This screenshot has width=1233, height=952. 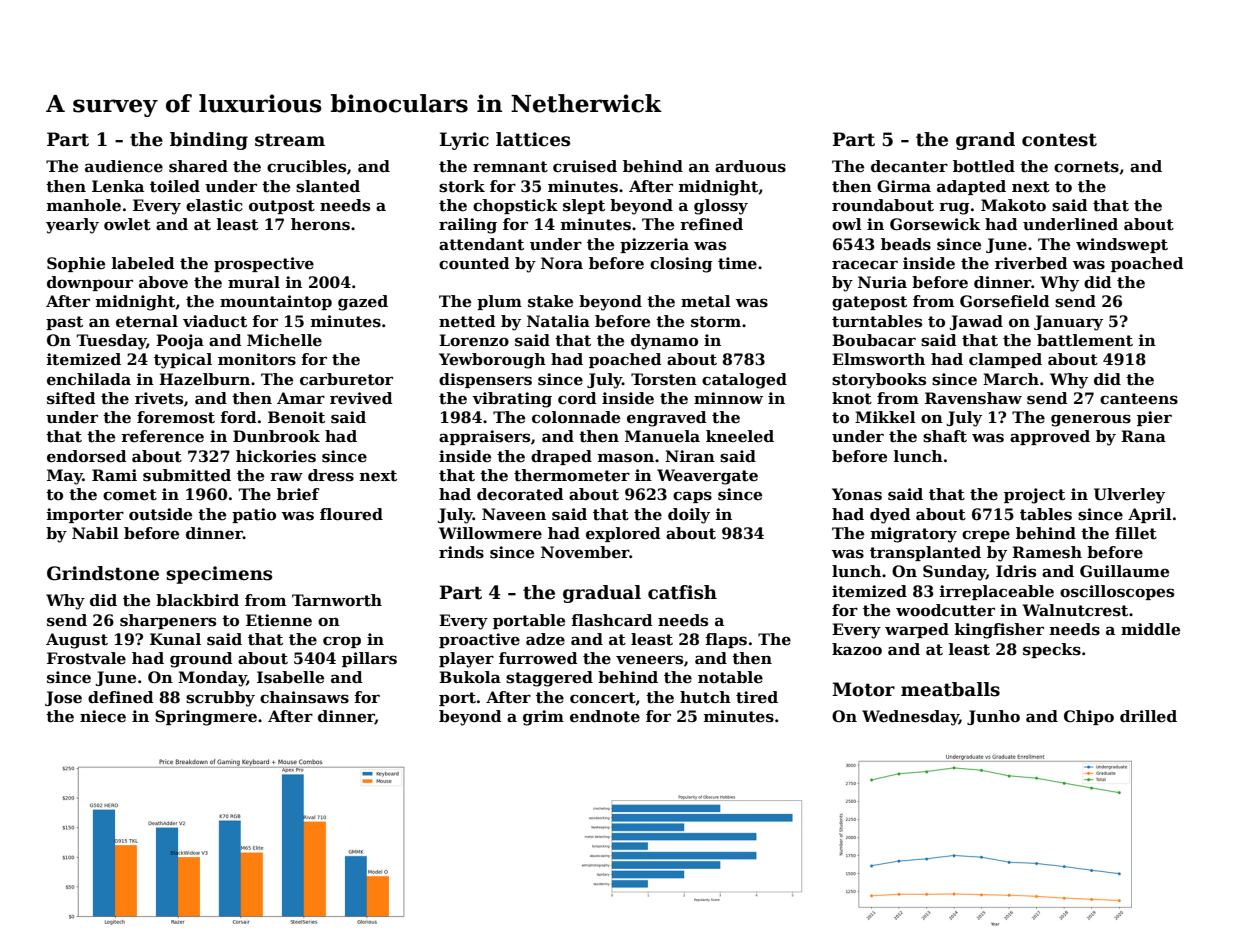 What do you see at coordinates (869, 303) in the screenshot?
I see `gatepost` at bounding box center [869, 303].
